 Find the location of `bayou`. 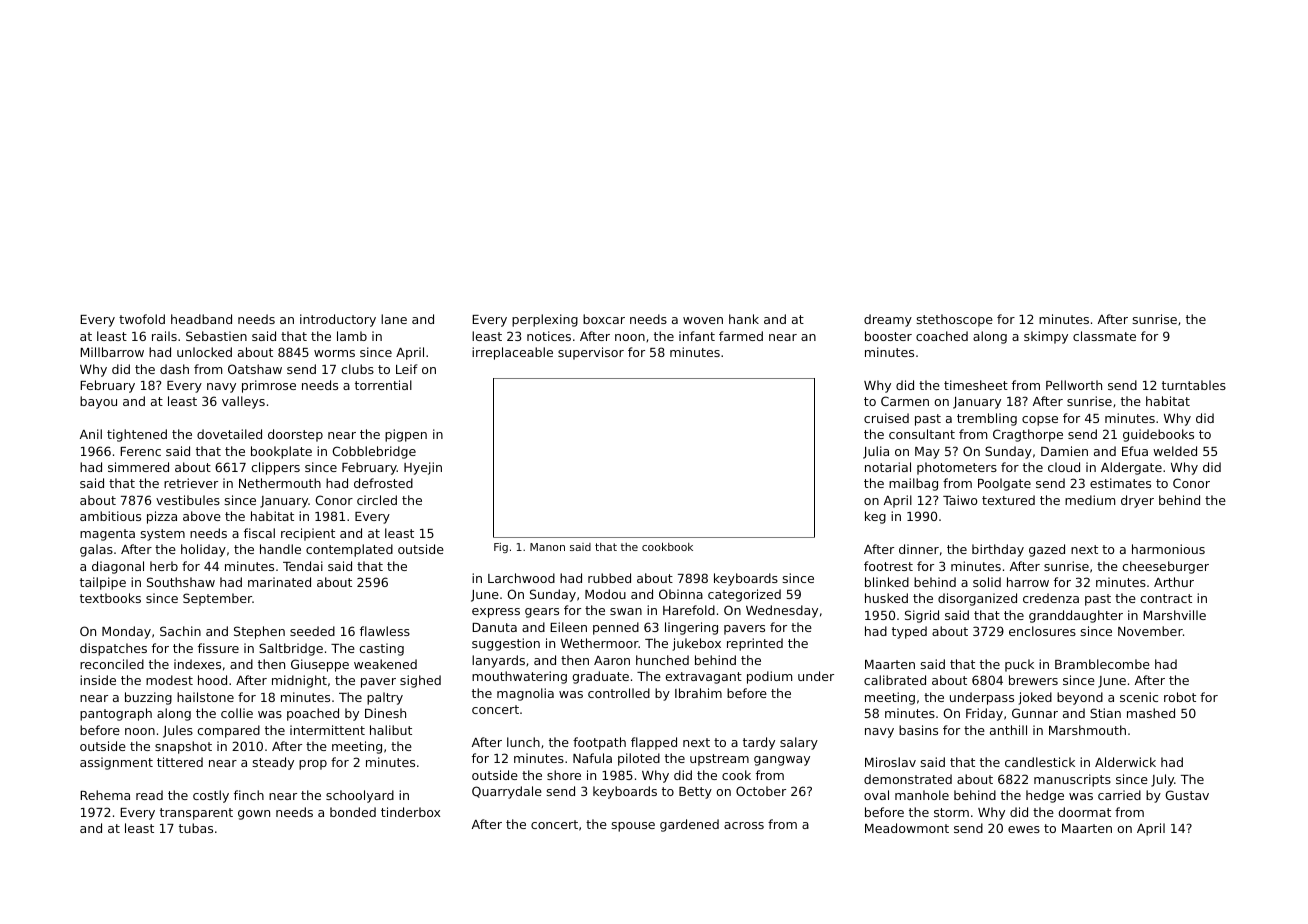

bayou is located at coordinates (98, 402).
